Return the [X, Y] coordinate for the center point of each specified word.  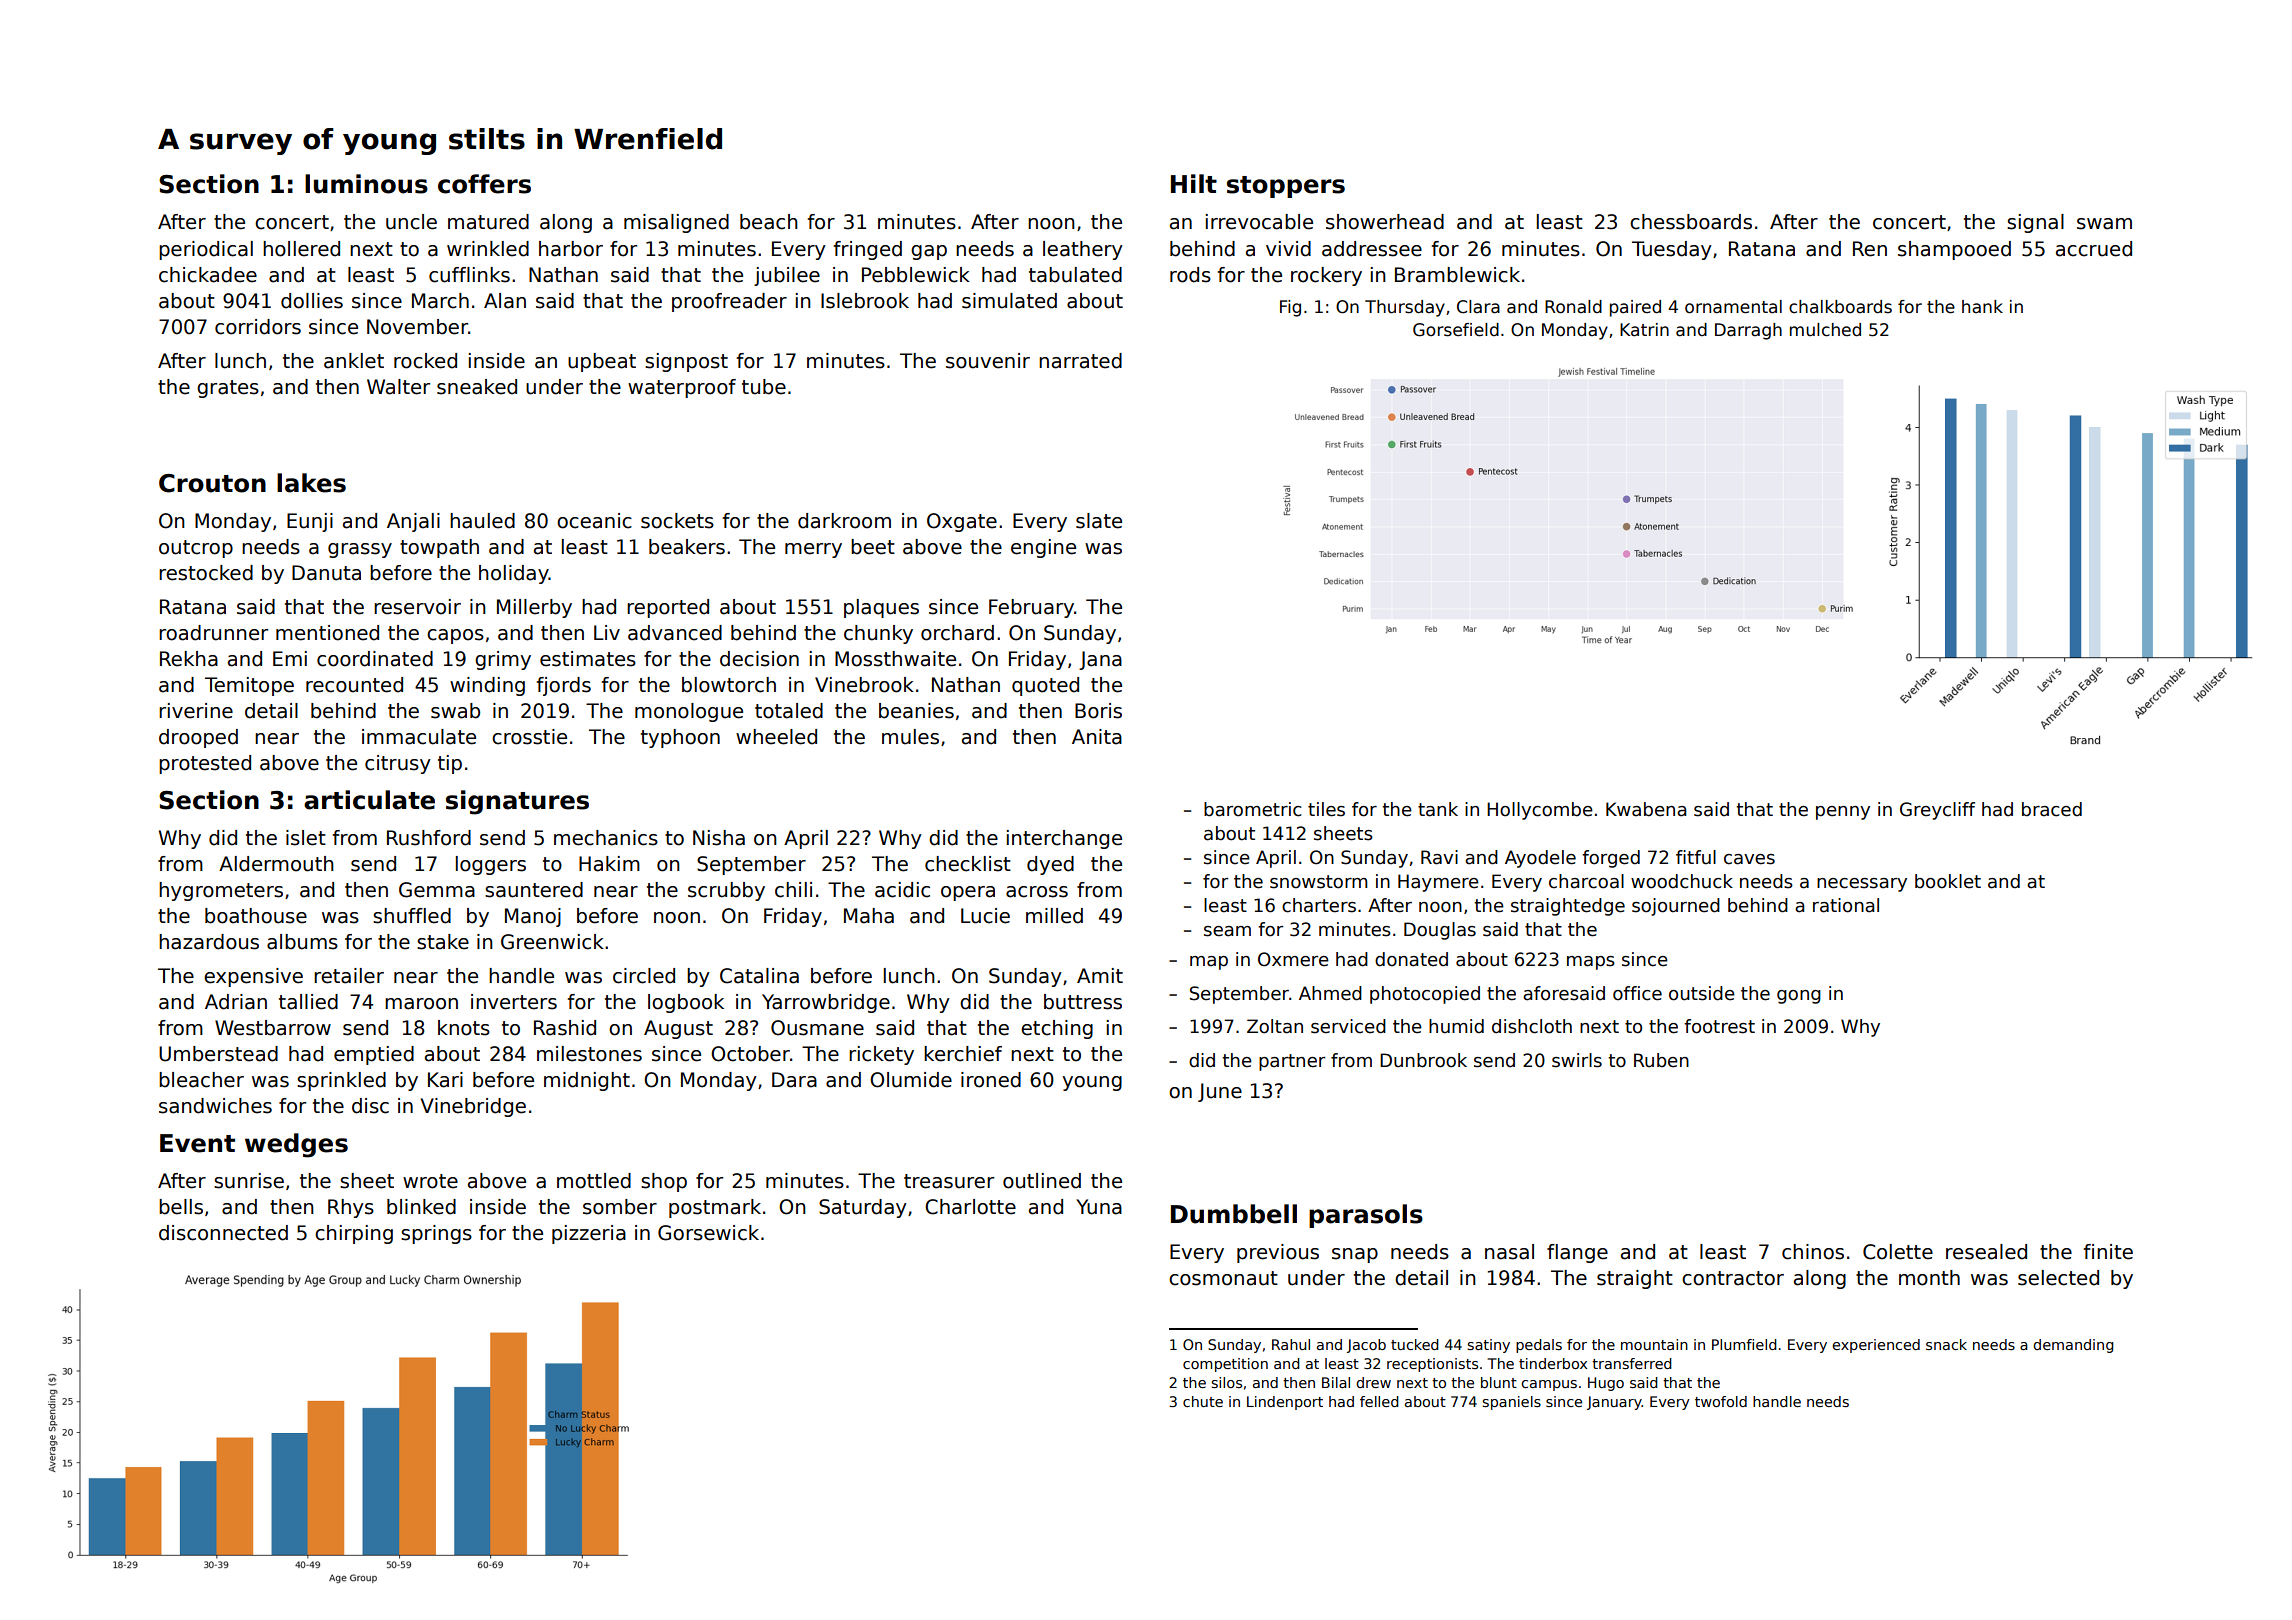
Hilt [1194, 183]
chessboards [1691, 222]
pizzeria [589, 1234]
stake [443, 942]
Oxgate [962, 522]
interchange [1064, 839]
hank [1982, 307]
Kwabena [1646, 809]
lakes [311, 483]
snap [1355, 1255]
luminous [366, 184]
